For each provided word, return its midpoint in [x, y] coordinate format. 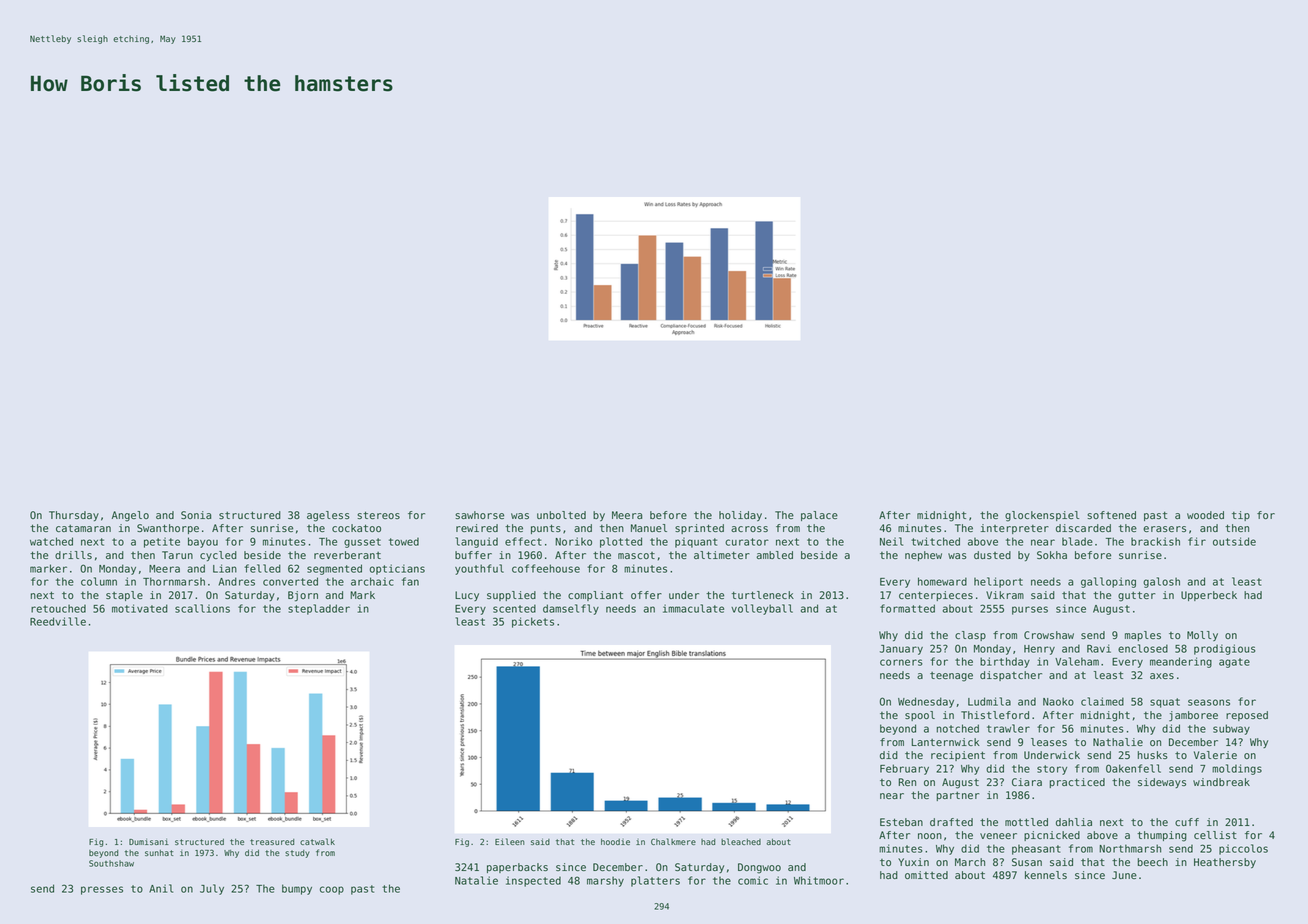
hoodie [615, 842]
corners [901, 662]
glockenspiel [1042, 516]
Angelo [130, 516]
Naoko [1058, 701]
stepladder [319, 609]
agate [1234, 663]
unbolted [561, 515]
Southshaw [111, 863]
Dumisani [149, 841]
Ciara [1027, 782]
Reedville [58, 621]
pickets [533, 622]
